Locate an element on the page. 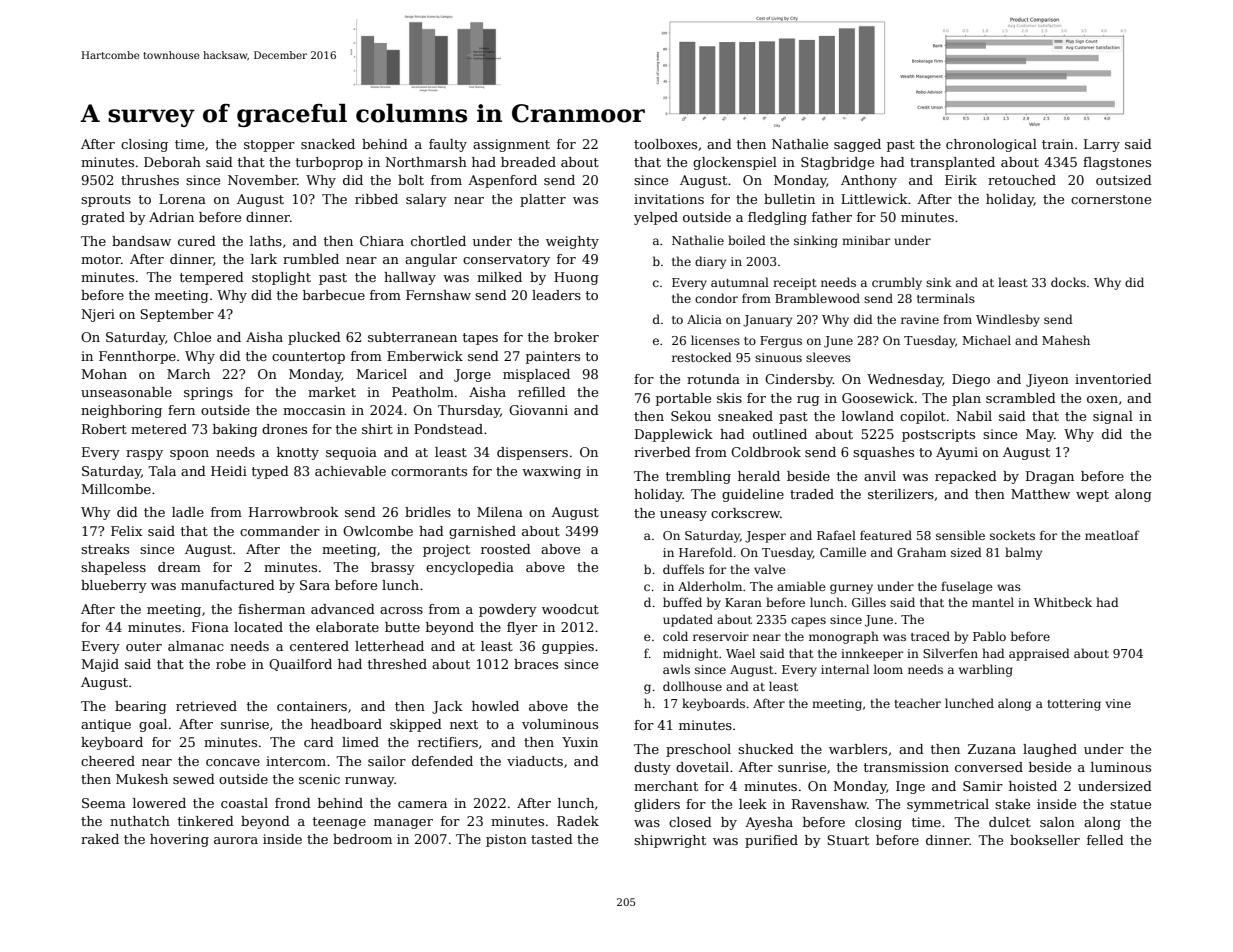  dream is located at coordinates (179, 567).
